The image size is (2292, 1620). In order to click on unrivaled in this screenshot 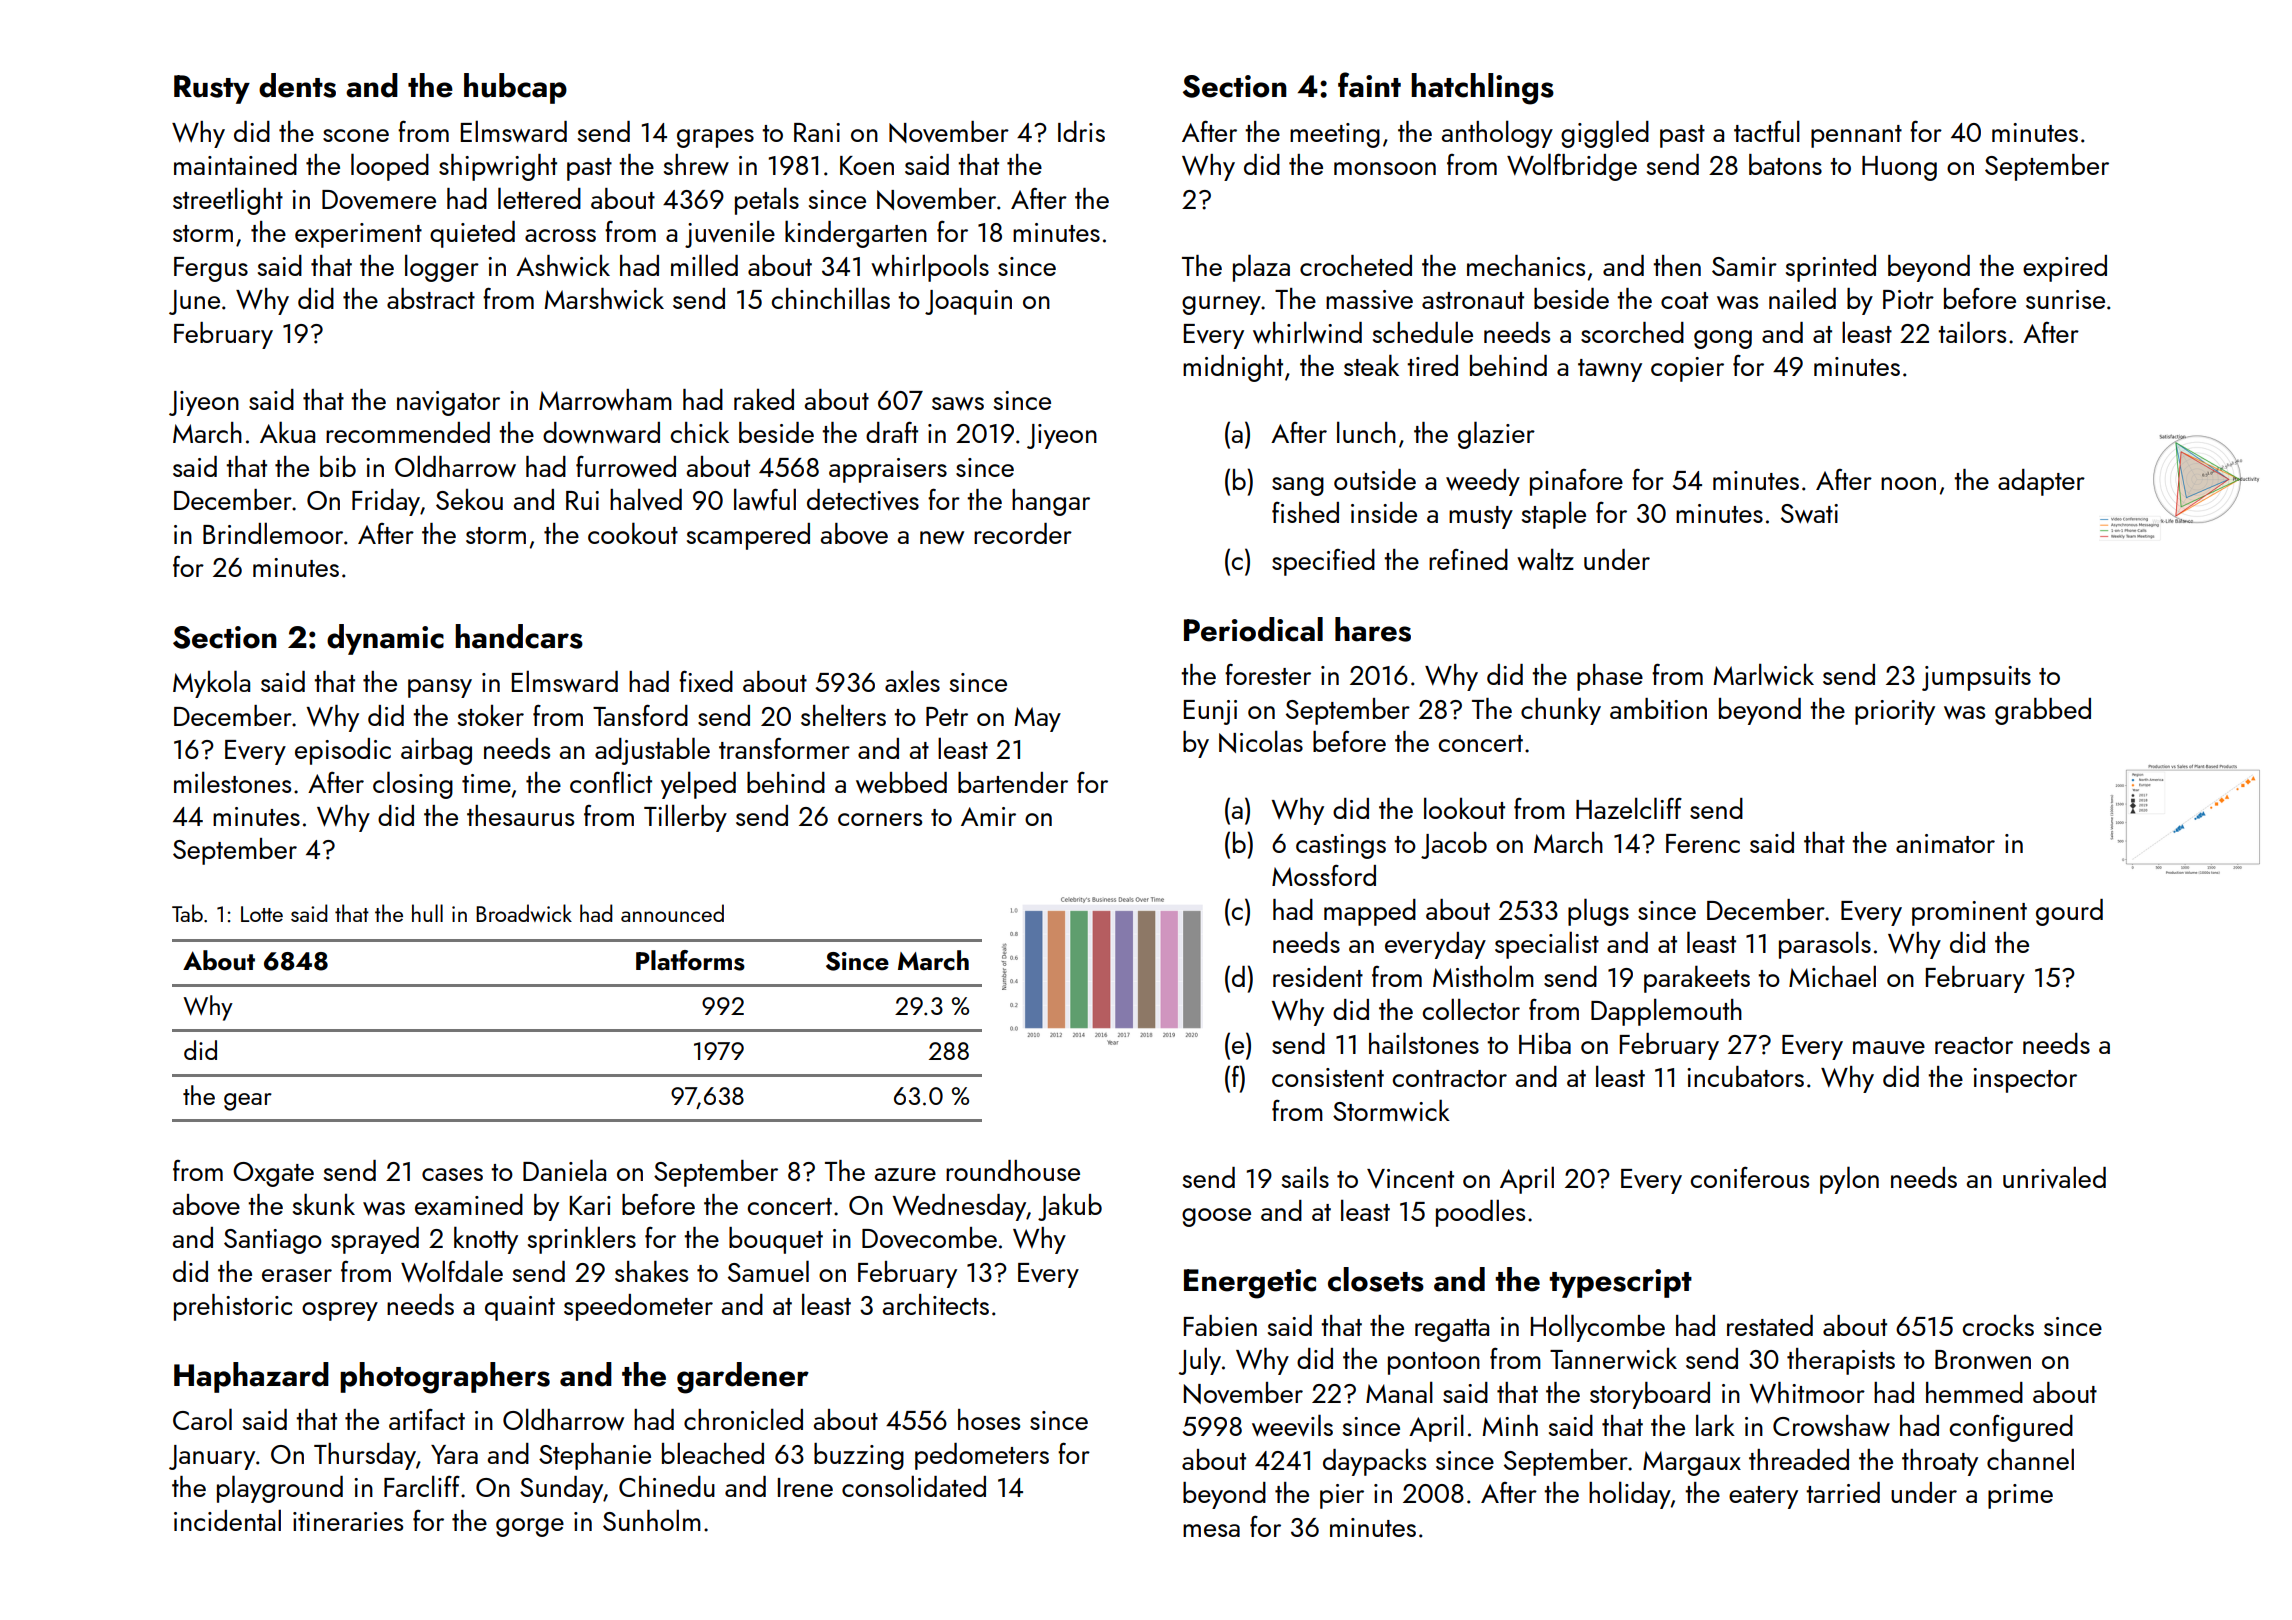, I will do `click(2054, 1177)`.
